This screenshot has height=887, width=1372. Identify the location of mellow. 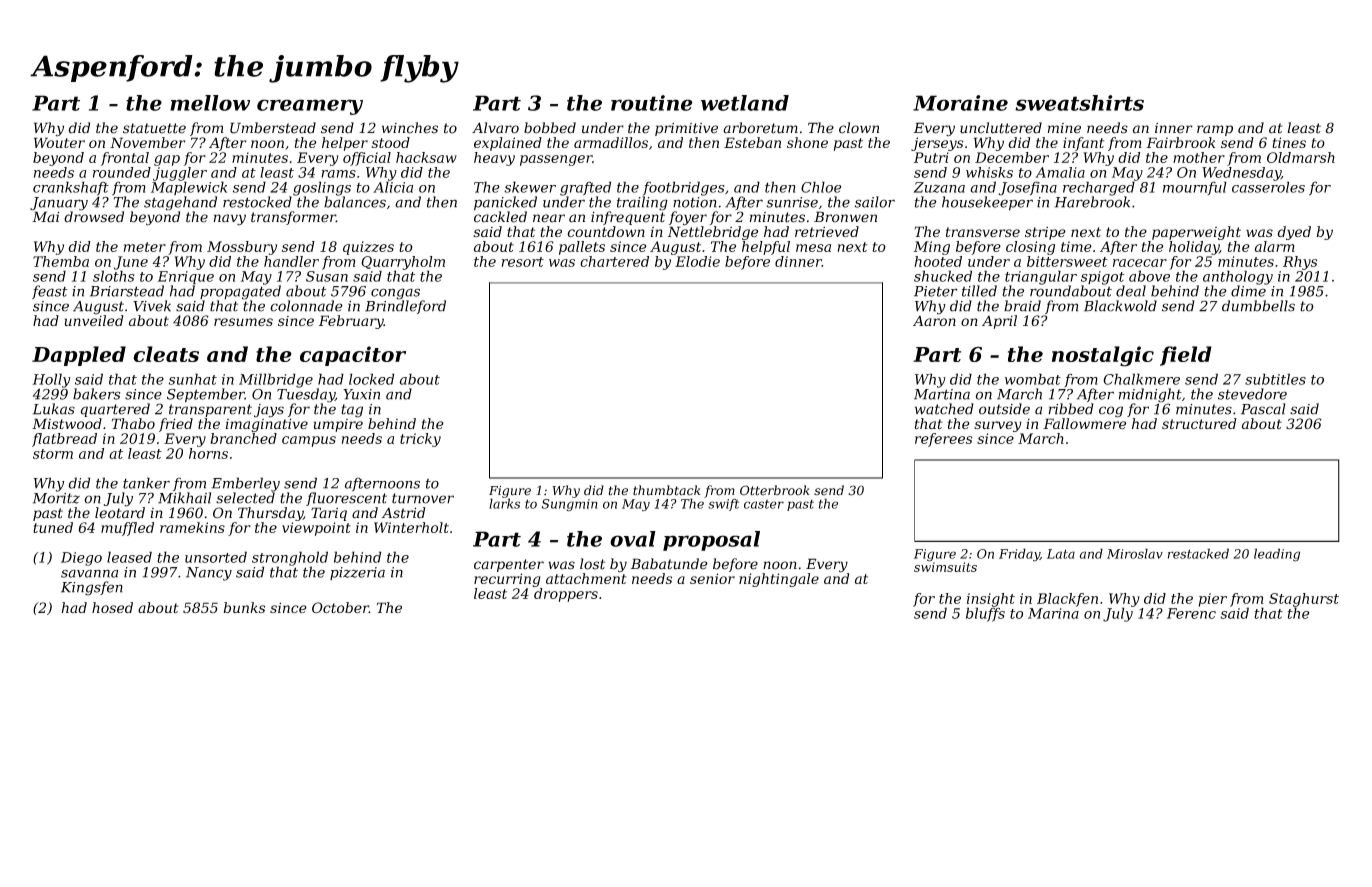
(210, 103).
